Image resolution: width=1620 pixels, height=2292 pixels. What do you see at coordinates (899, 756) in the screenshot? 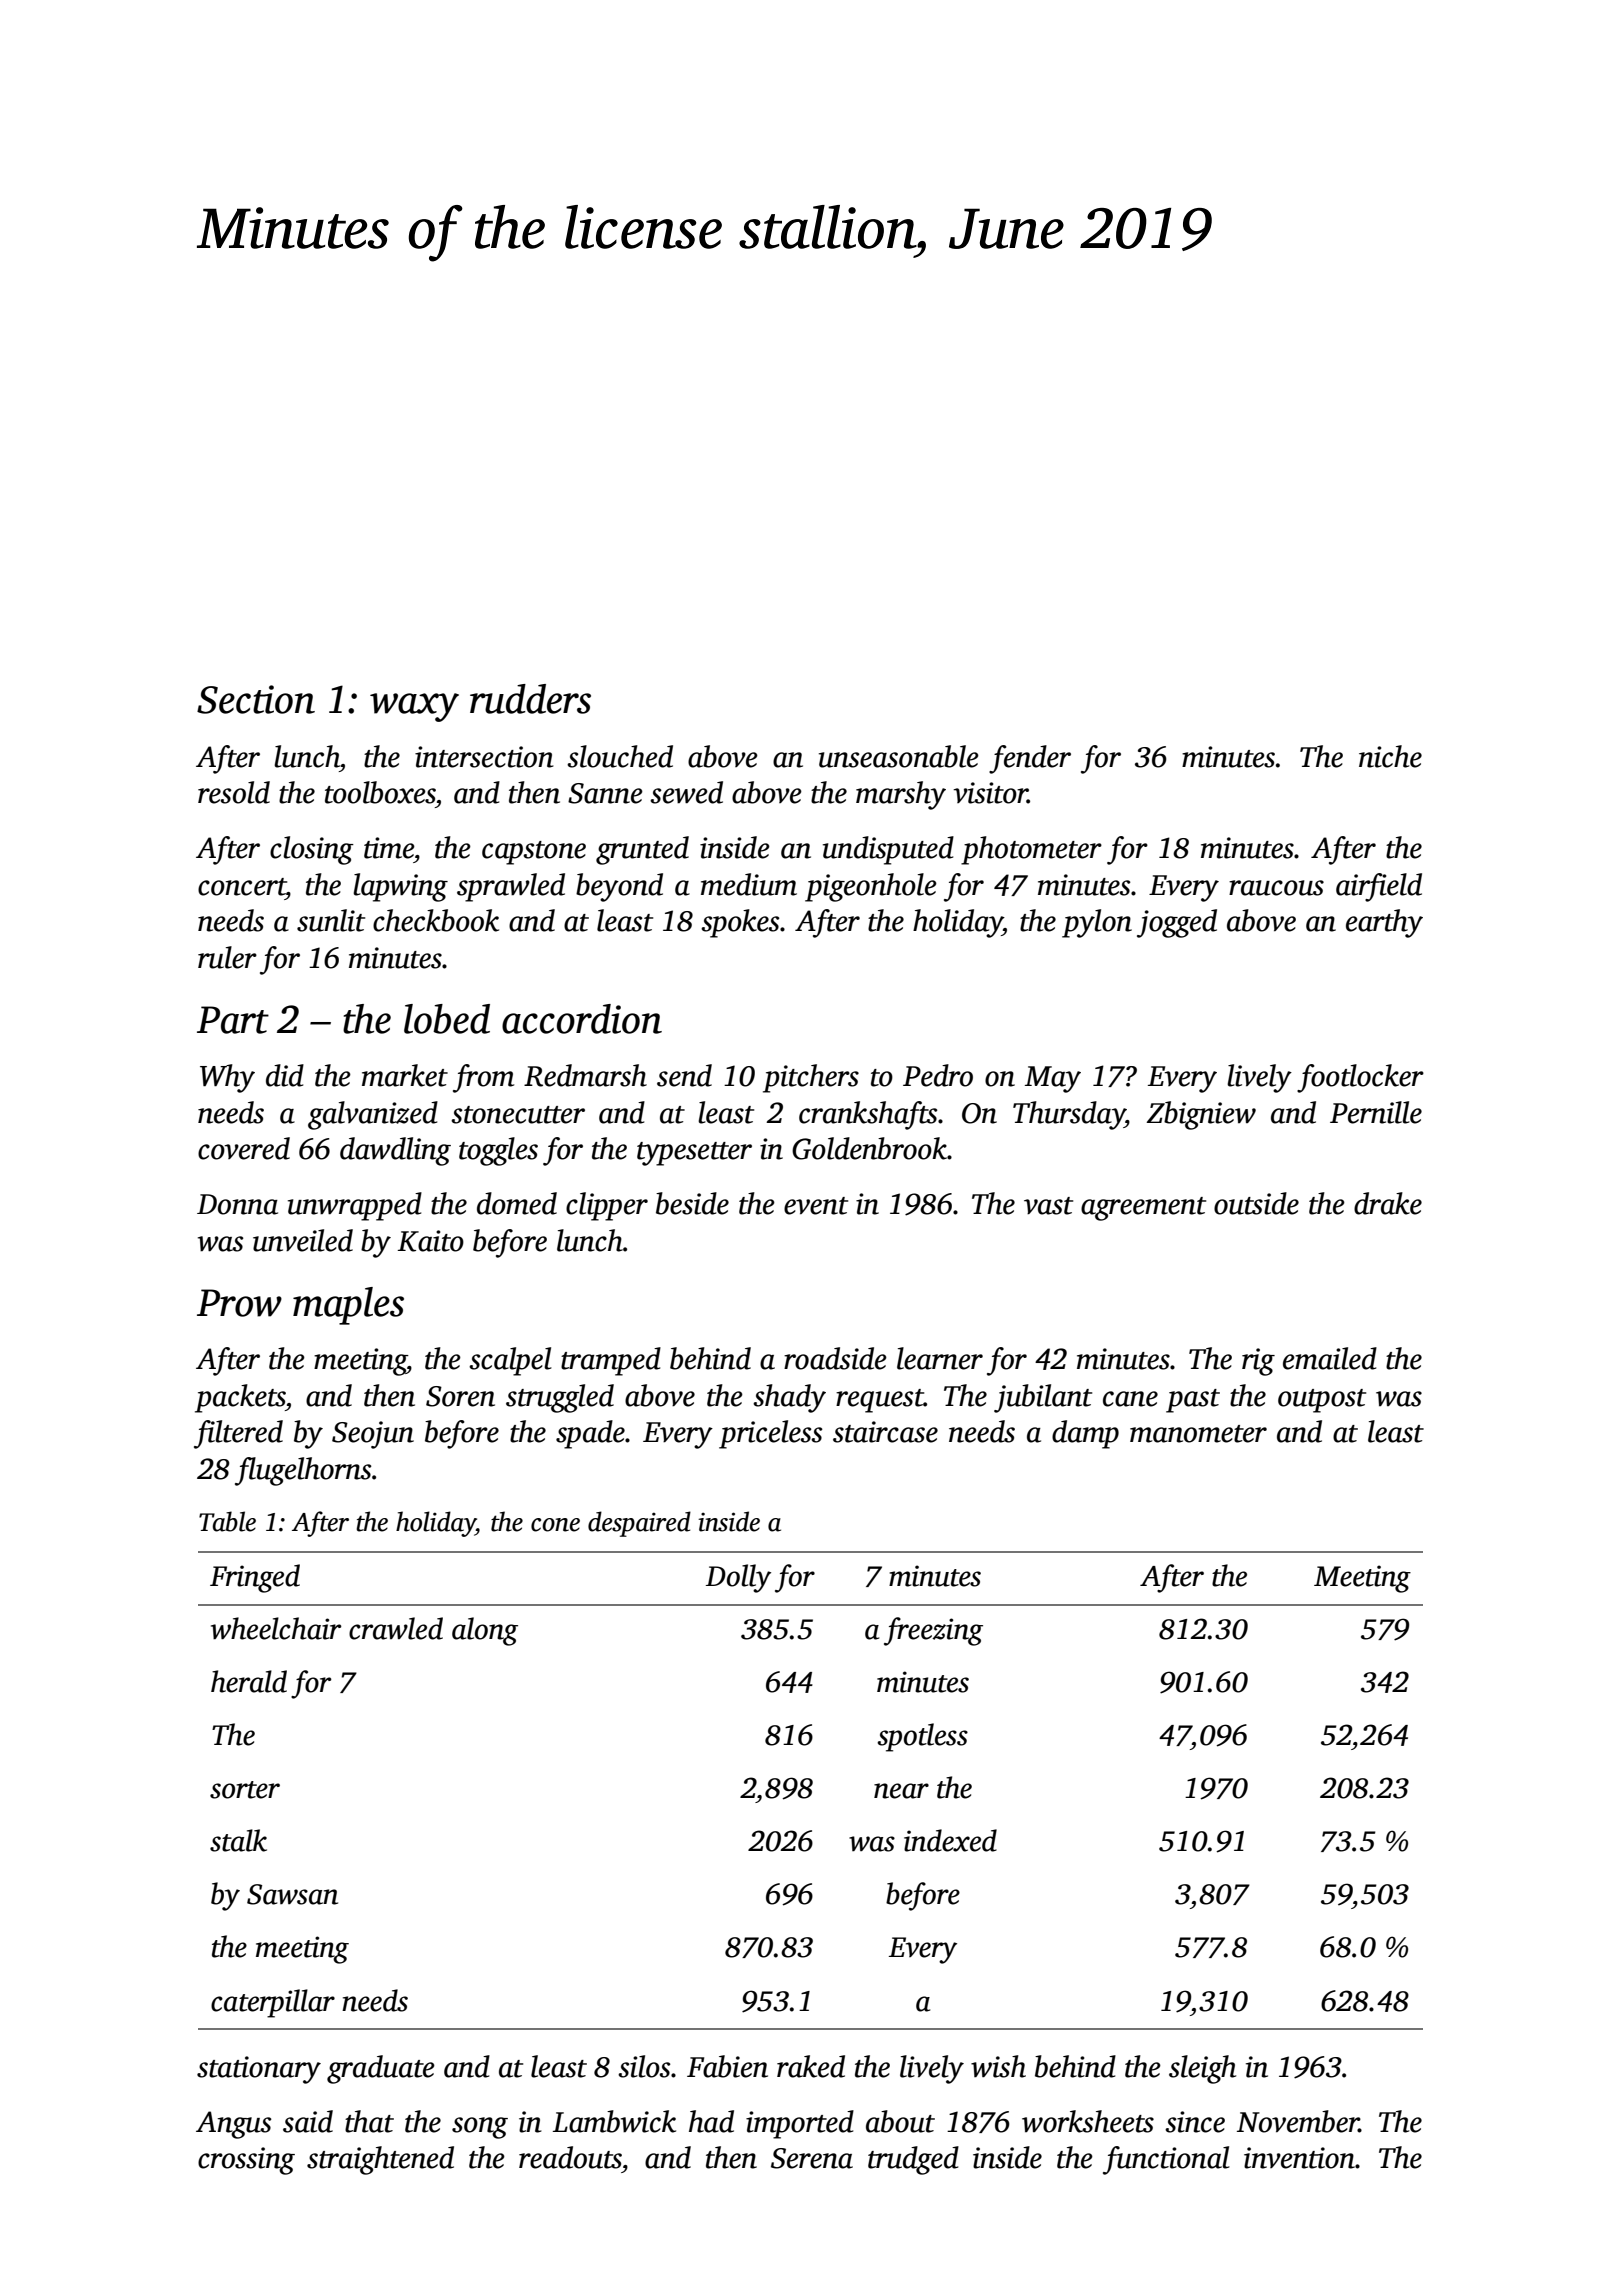
I see `unseasonable` at bounding box center [899, 756].
